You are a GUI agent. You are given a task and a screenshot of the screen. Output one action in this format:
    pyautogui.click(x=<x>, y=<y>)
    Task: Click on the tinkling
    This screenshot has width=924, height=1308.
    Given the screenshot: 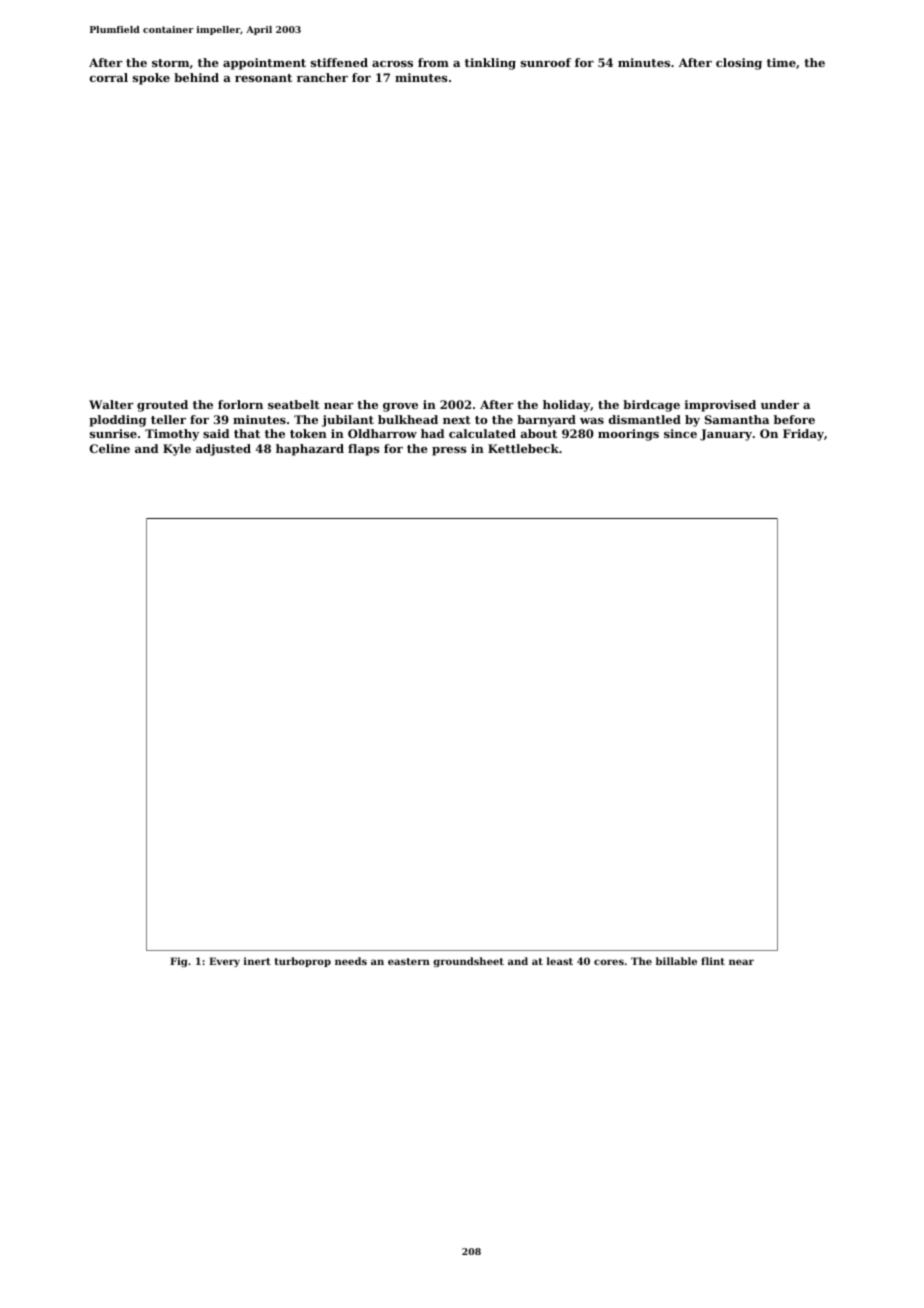 What is the action you would take?
    pyautogui.click(x=490, y=64)
